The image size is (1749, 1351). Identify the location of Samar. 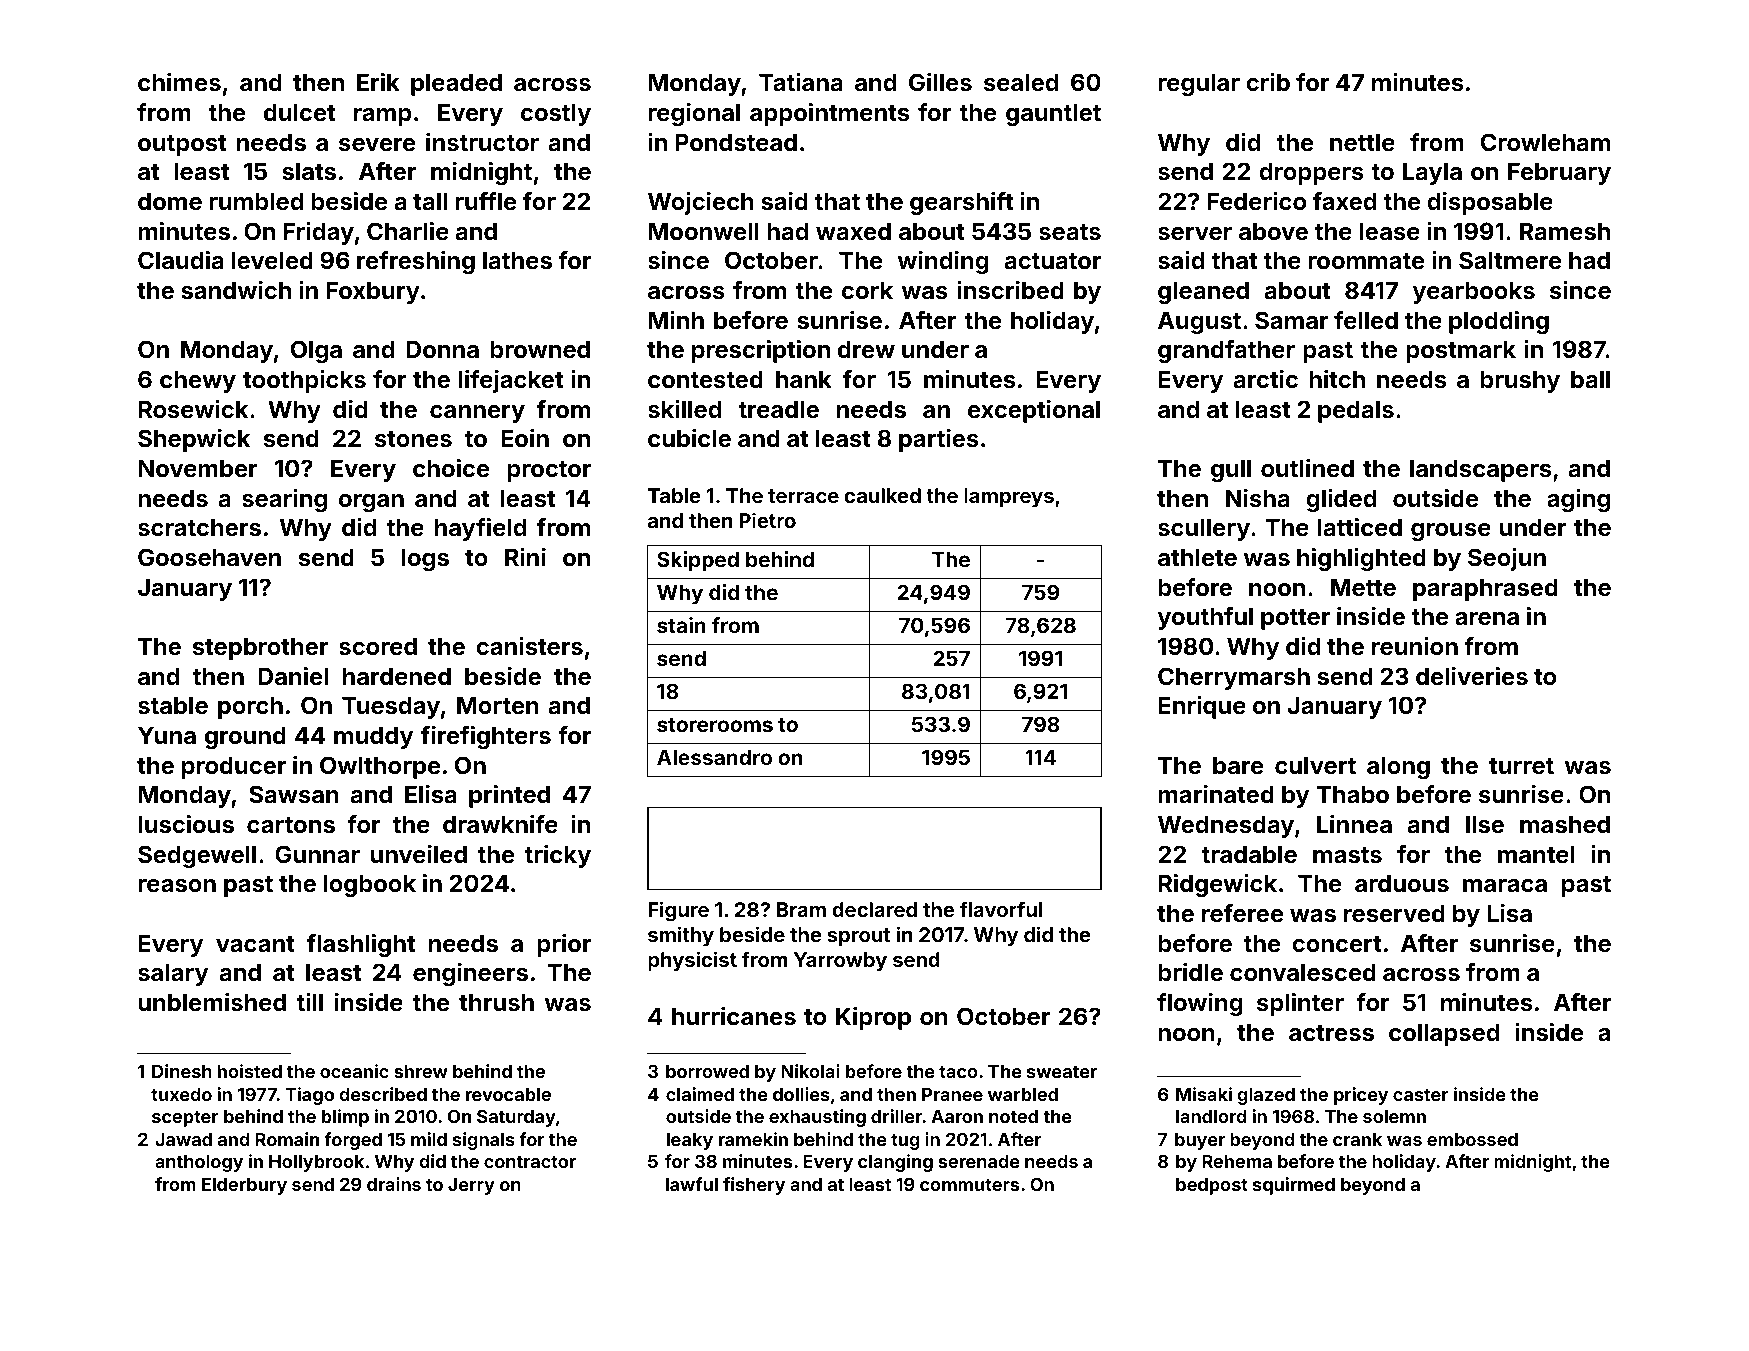
(1292, 320).
